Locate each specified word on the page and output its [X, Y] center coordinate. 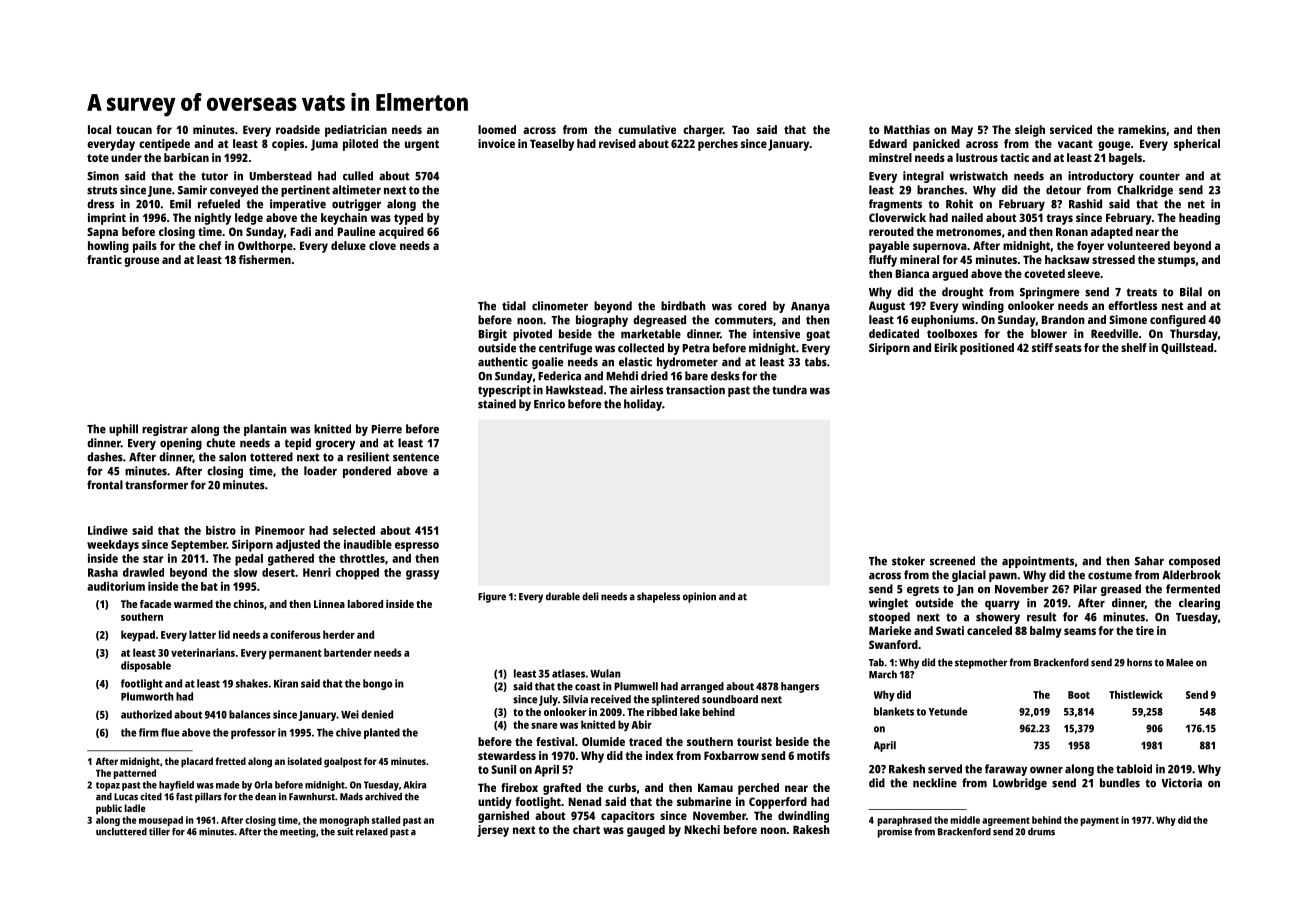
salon [232, 457]
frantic [104, 259]
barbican [186, 157]
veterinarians [203, 652]
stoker [908, 561]
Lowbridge [1020, 784]
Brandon [1063, 319]
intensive [776, 334]
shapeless [658, 597]
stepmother [981, 663]
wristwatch [978, 176]
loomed [497, 129]
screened [952, 561]
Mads [351, 797]
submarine [704, 801]
